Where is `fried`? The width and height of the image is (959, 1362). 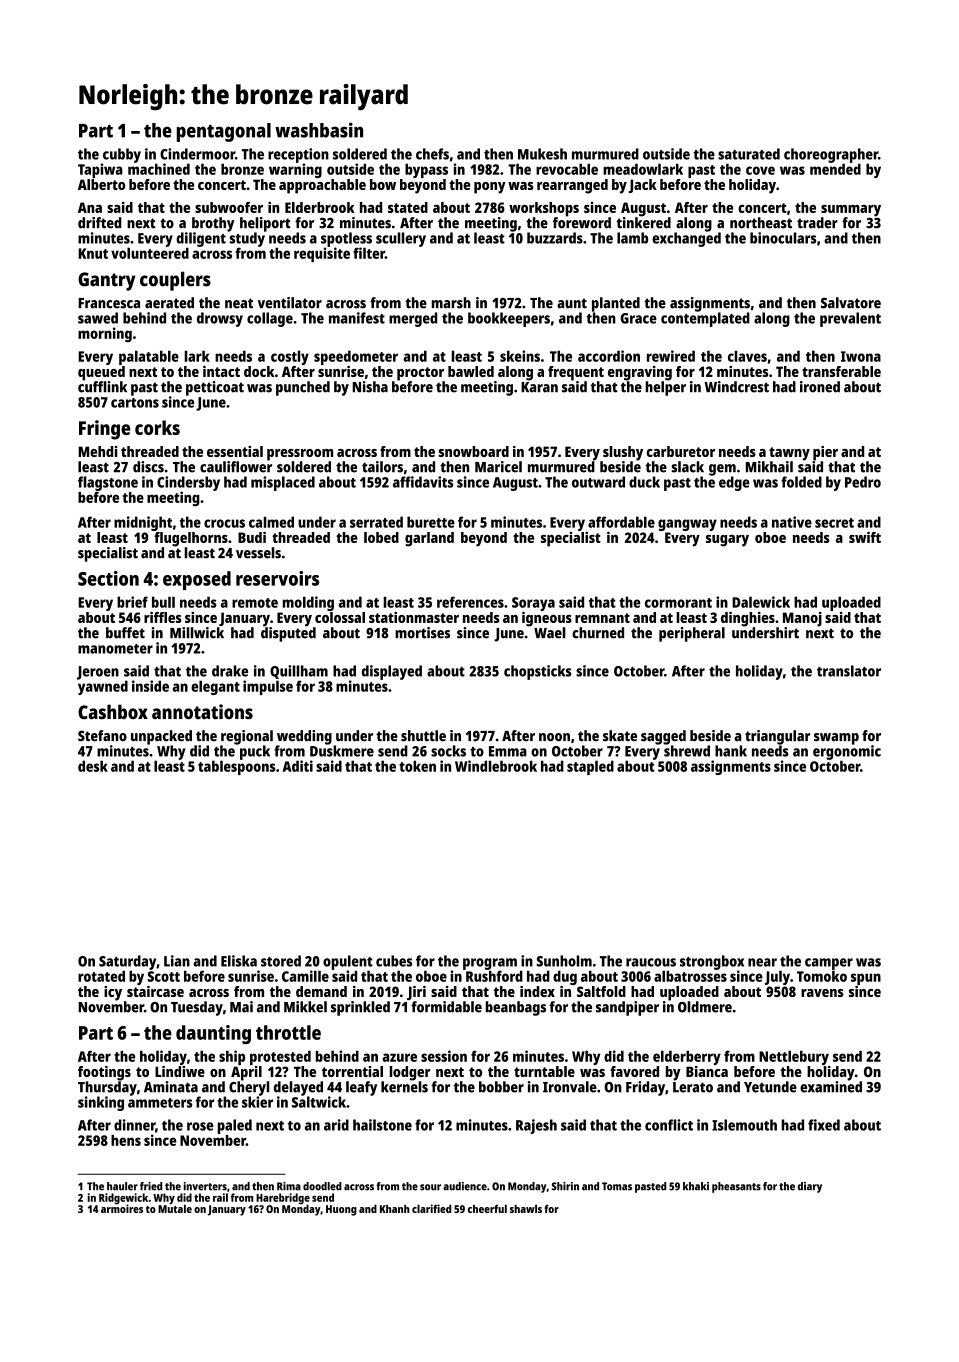
fried is located at coordinates (151, 1186).
